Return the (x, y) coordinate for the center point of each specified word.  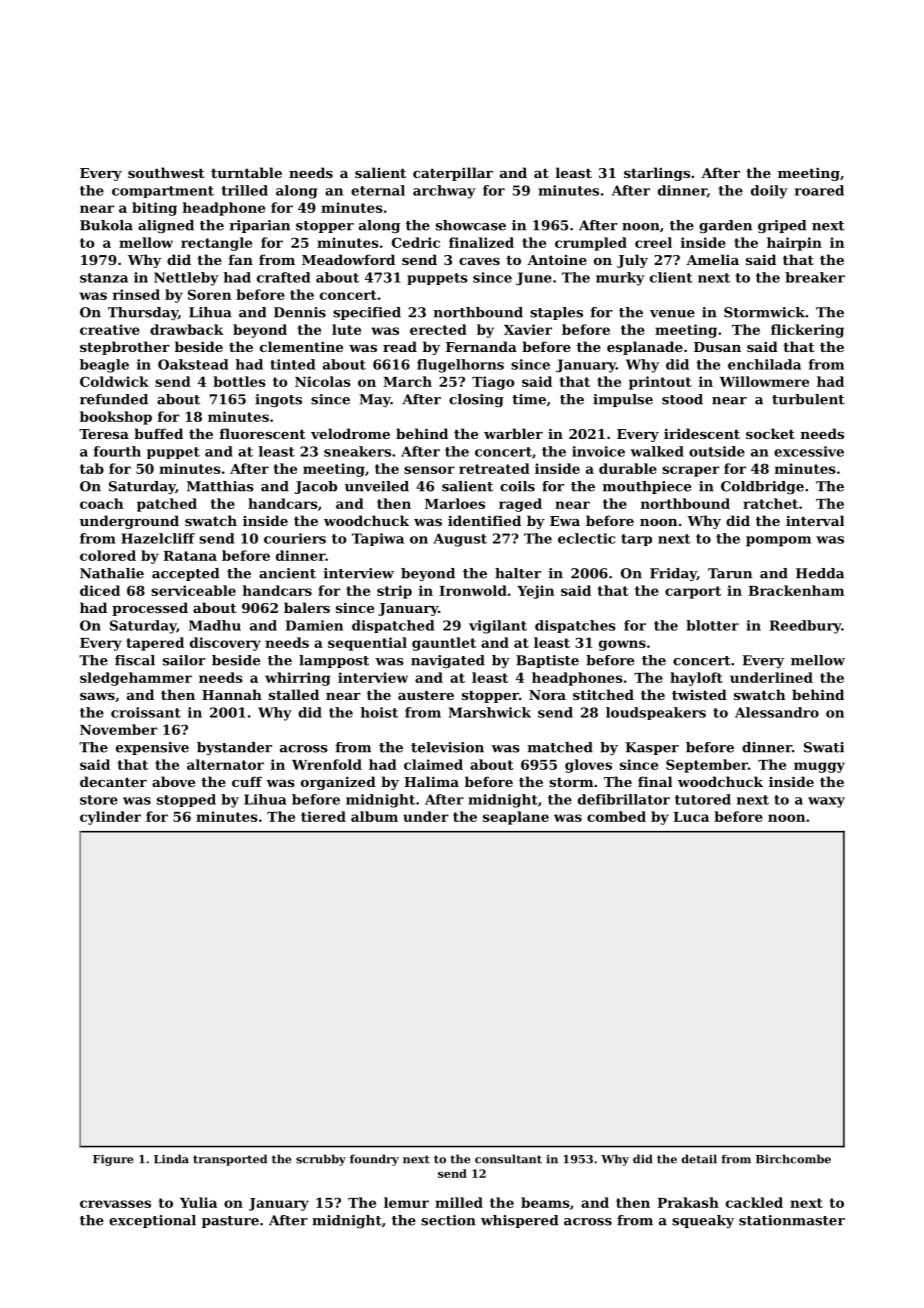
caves (479, 261)
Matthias (220, 486)
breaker (815, 277)
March (407, 381)
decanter (113, 781)
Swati (824, 747)
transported (230, 1160)
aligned (166, 226)
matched (560, 747)
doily (769, 192)
